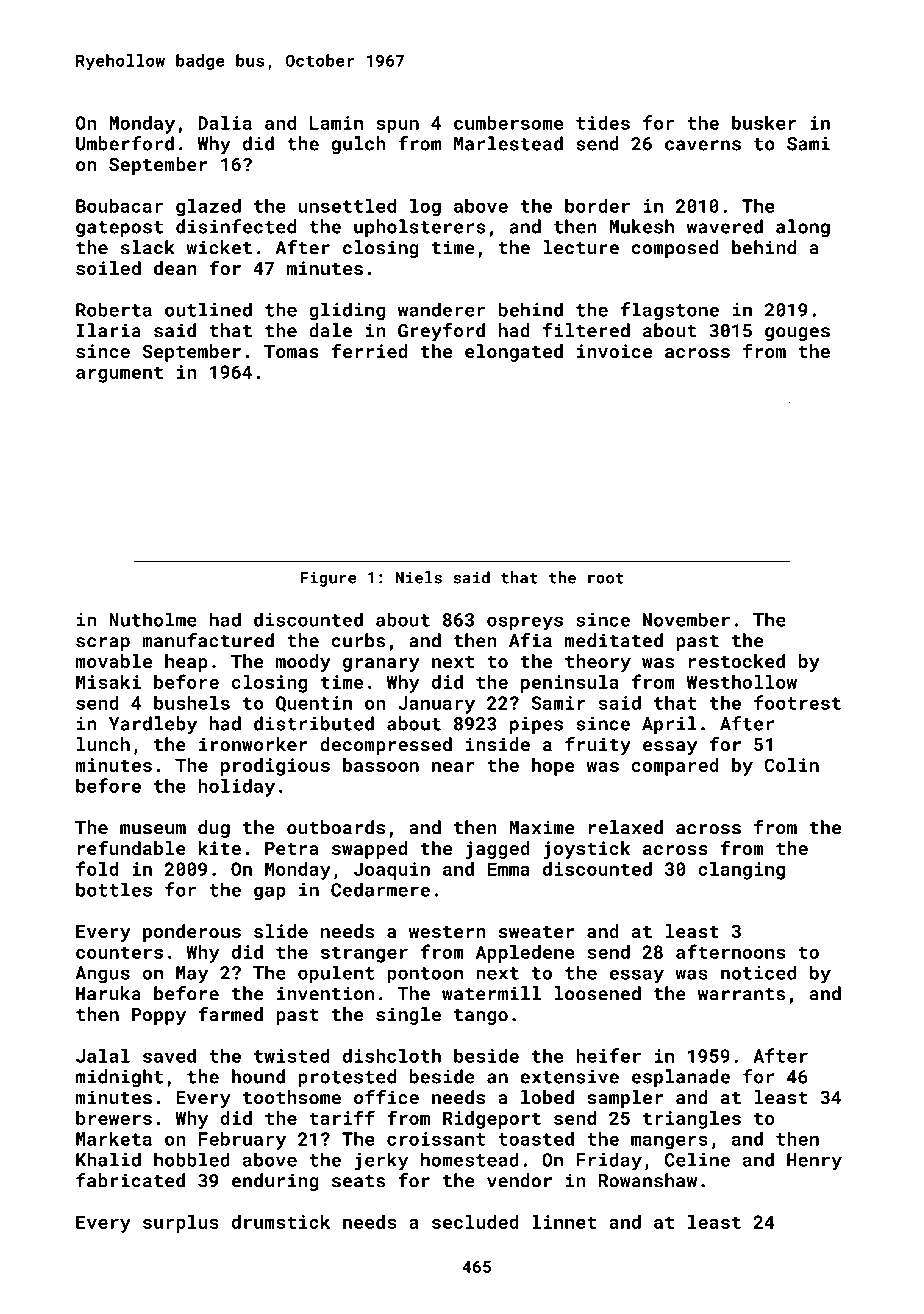 Image resolution: width=924 pixels, height=1314 pixels. I want to click on caverns, so click(703, 145).
